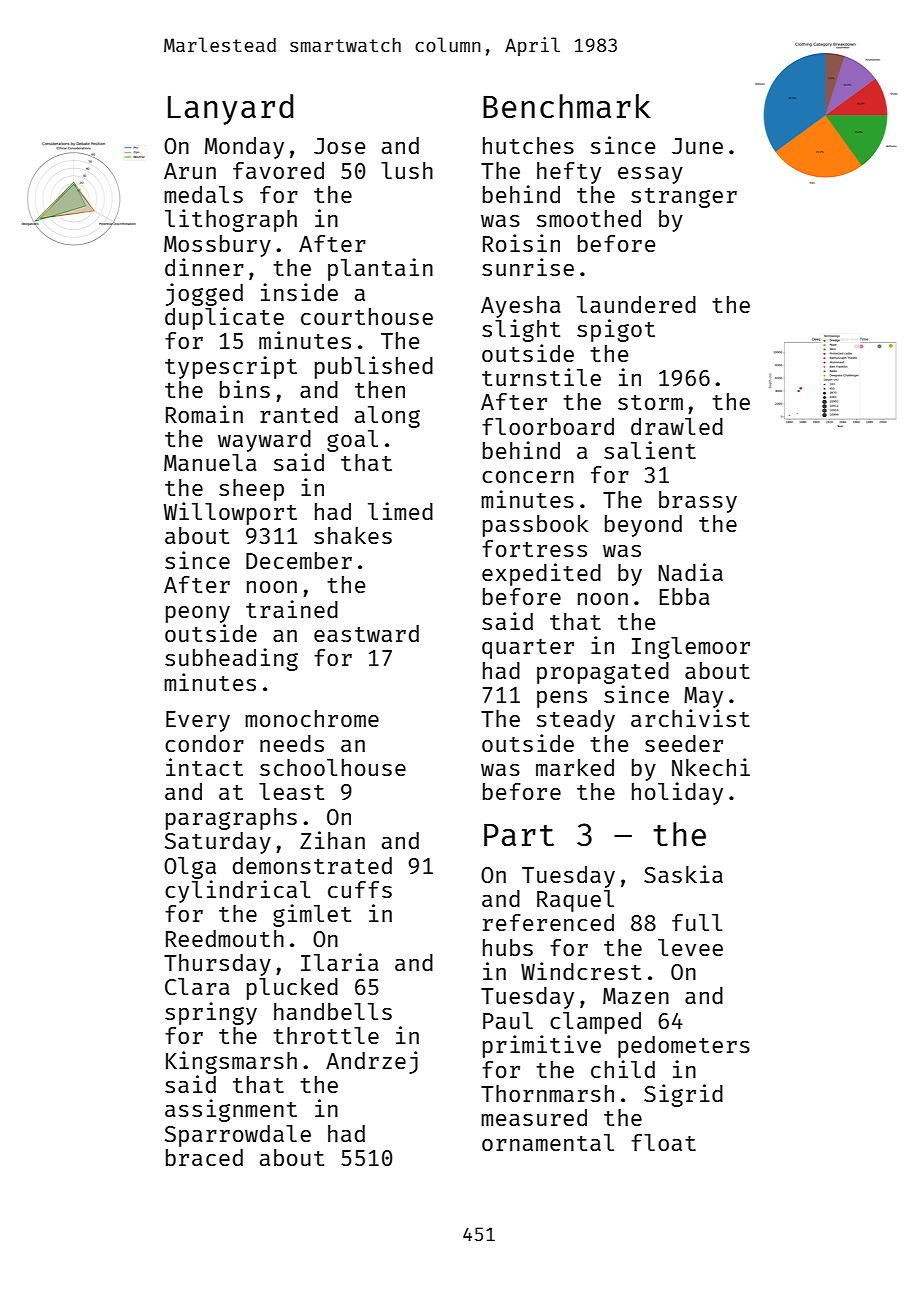  Describe the element at coordinates (567, 106) in the screenshot. I see `Benchmark` at that location.
